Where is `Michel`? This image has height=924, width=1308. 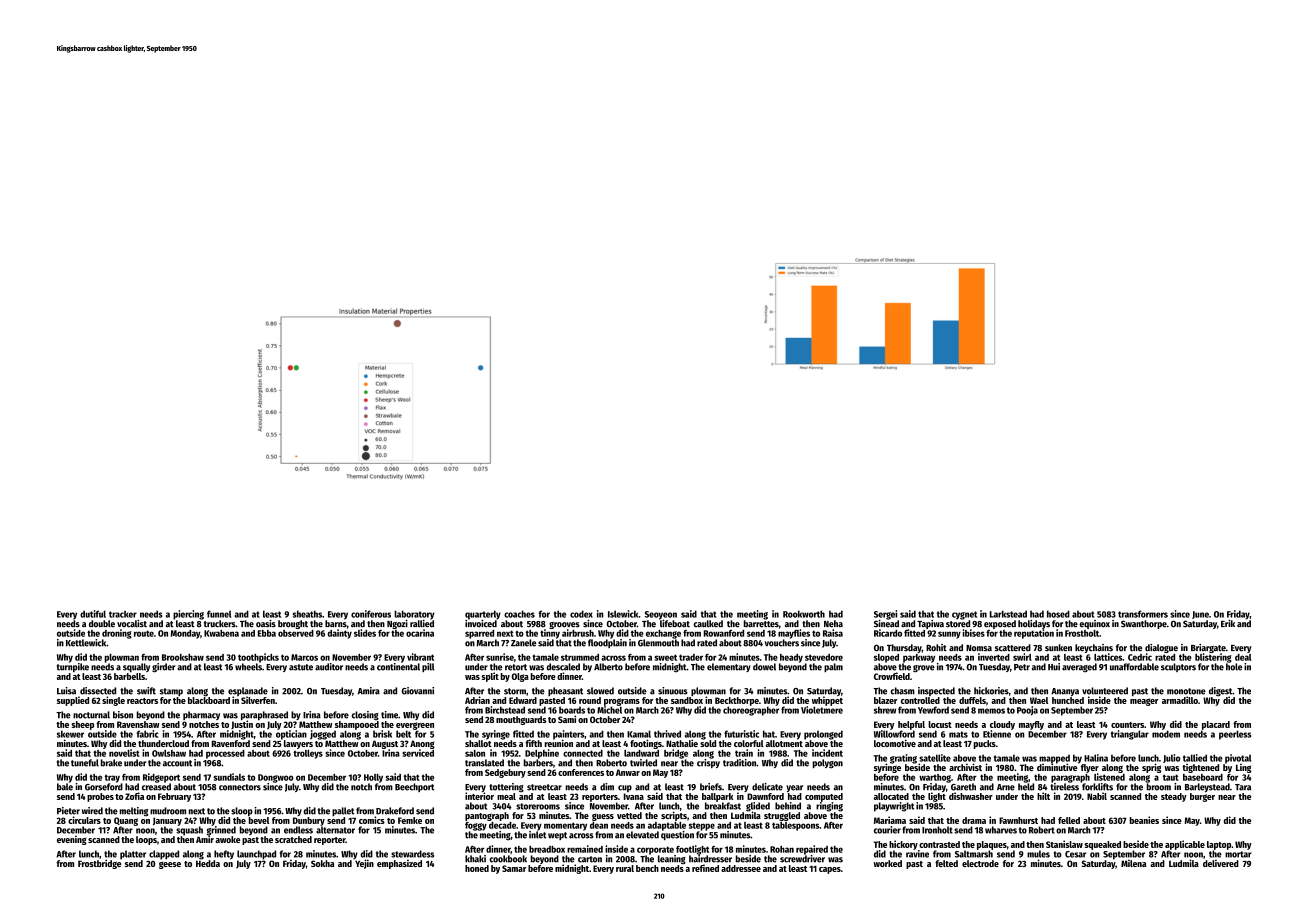 Michel is located at coordinates (609, 710).
